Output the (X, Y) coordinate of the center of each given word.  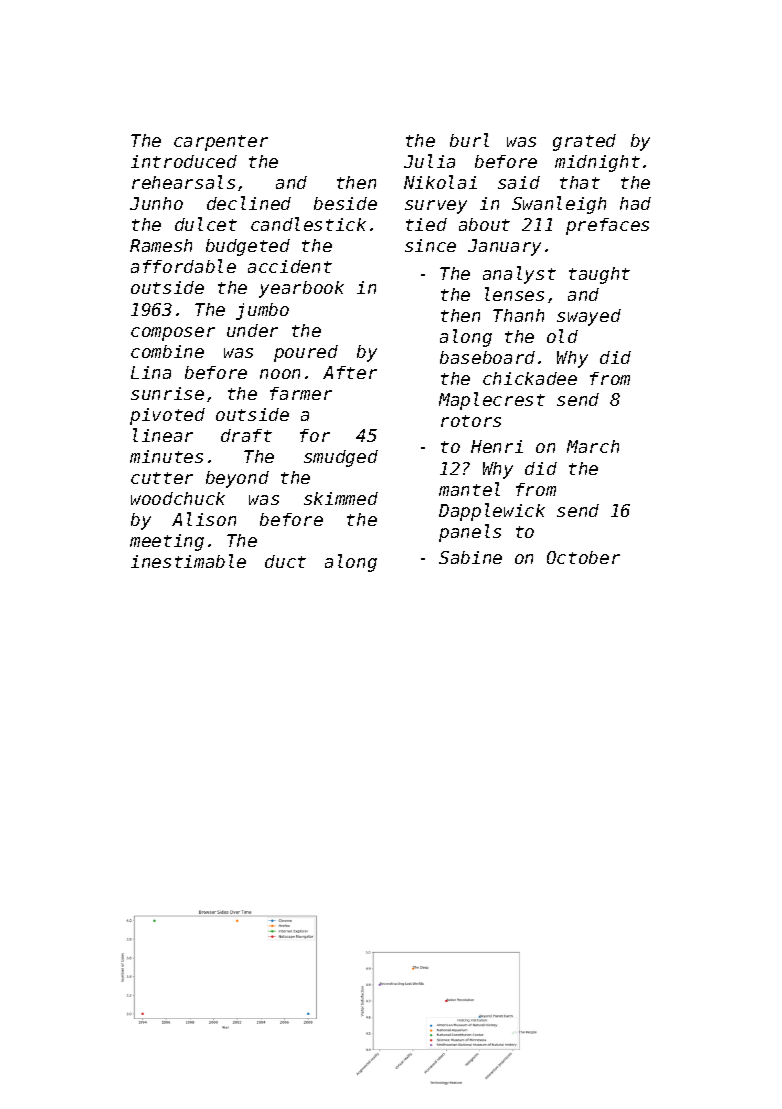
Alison (204, 519)
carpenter (221, 143)
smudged (341, 458)
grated (584, 142)
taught (599, 275)
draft (246, 435)
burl (469, 140)
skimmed (341, 498)
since (430, 245)
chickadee (530, 378)
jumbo (262, 311)
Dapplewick (492, 512)
